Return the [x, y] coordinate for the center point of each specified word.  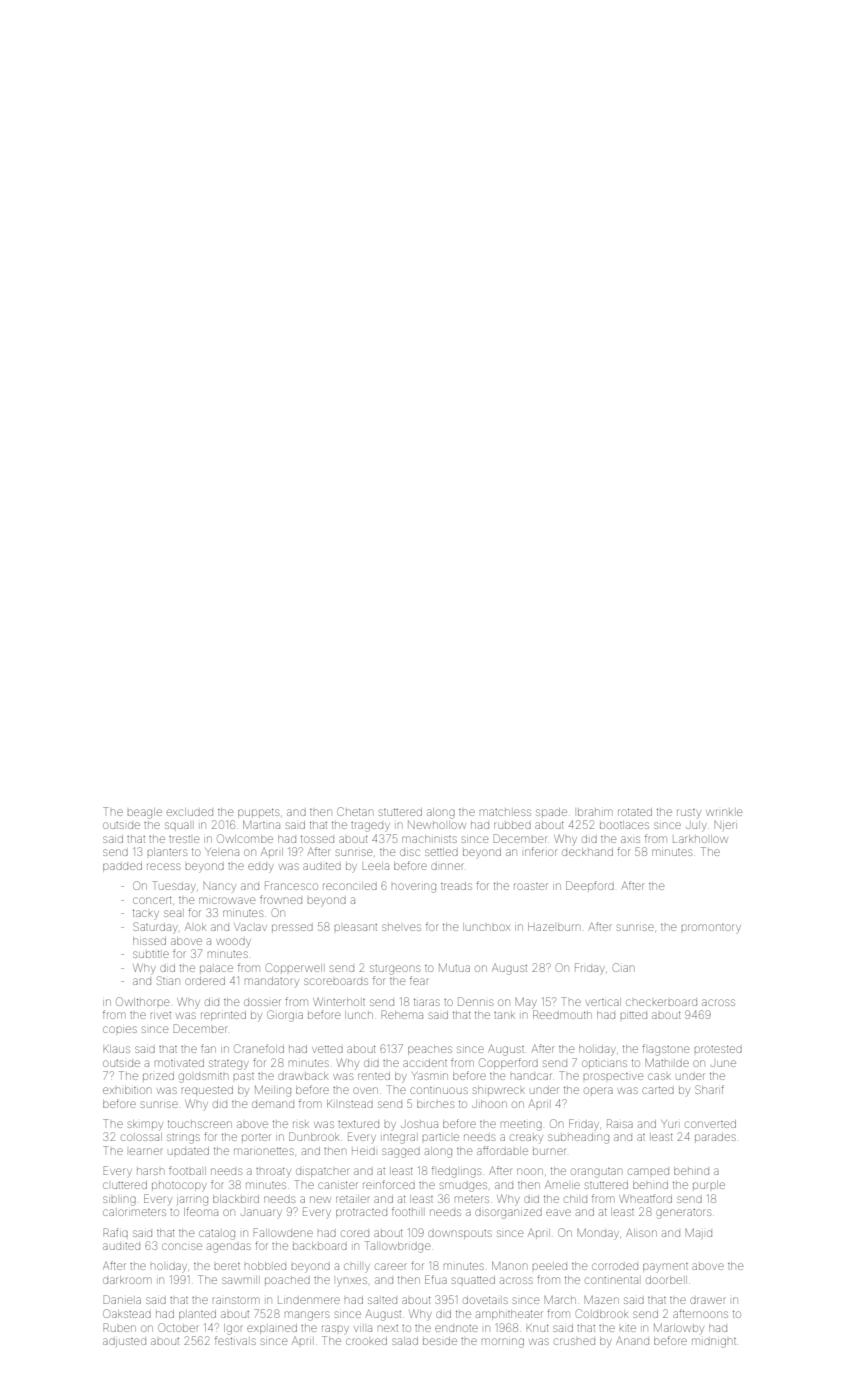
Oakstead [127, 1313]
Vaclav [250, 927]
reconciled [350, 886]
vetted [327, 1049]
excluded [190, 812]
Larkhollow [700, 839]
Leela [375, 866]
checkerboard [661, 1002]
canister [337, 1185]
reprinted [223, 1016]
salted [382, 1300]
